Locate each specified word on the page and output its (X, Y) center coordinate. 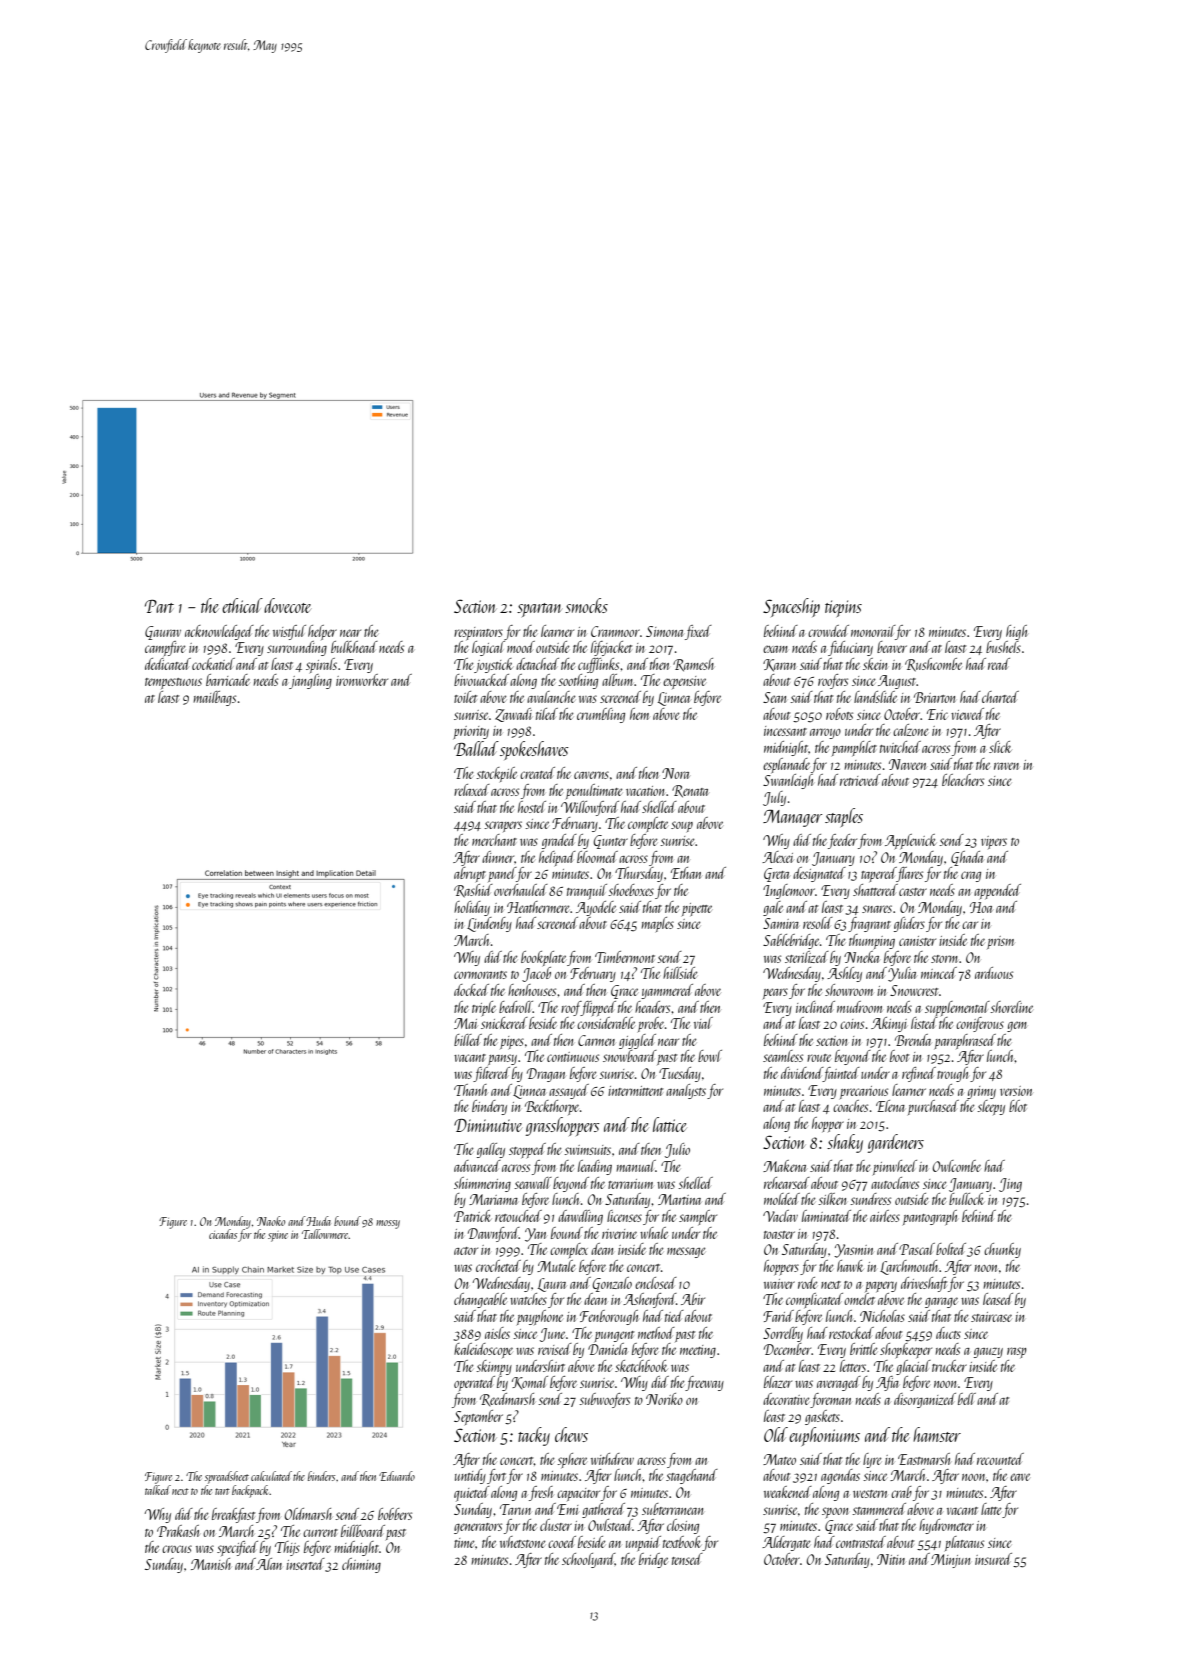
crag (971, 876)
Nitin (891, 1559)
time (465, 1543)
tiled (547, 714)
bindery (489, 1107)
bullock (966, 1199)
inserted (305, 1564)
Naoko (271, 1221)
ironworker (362, 680)
